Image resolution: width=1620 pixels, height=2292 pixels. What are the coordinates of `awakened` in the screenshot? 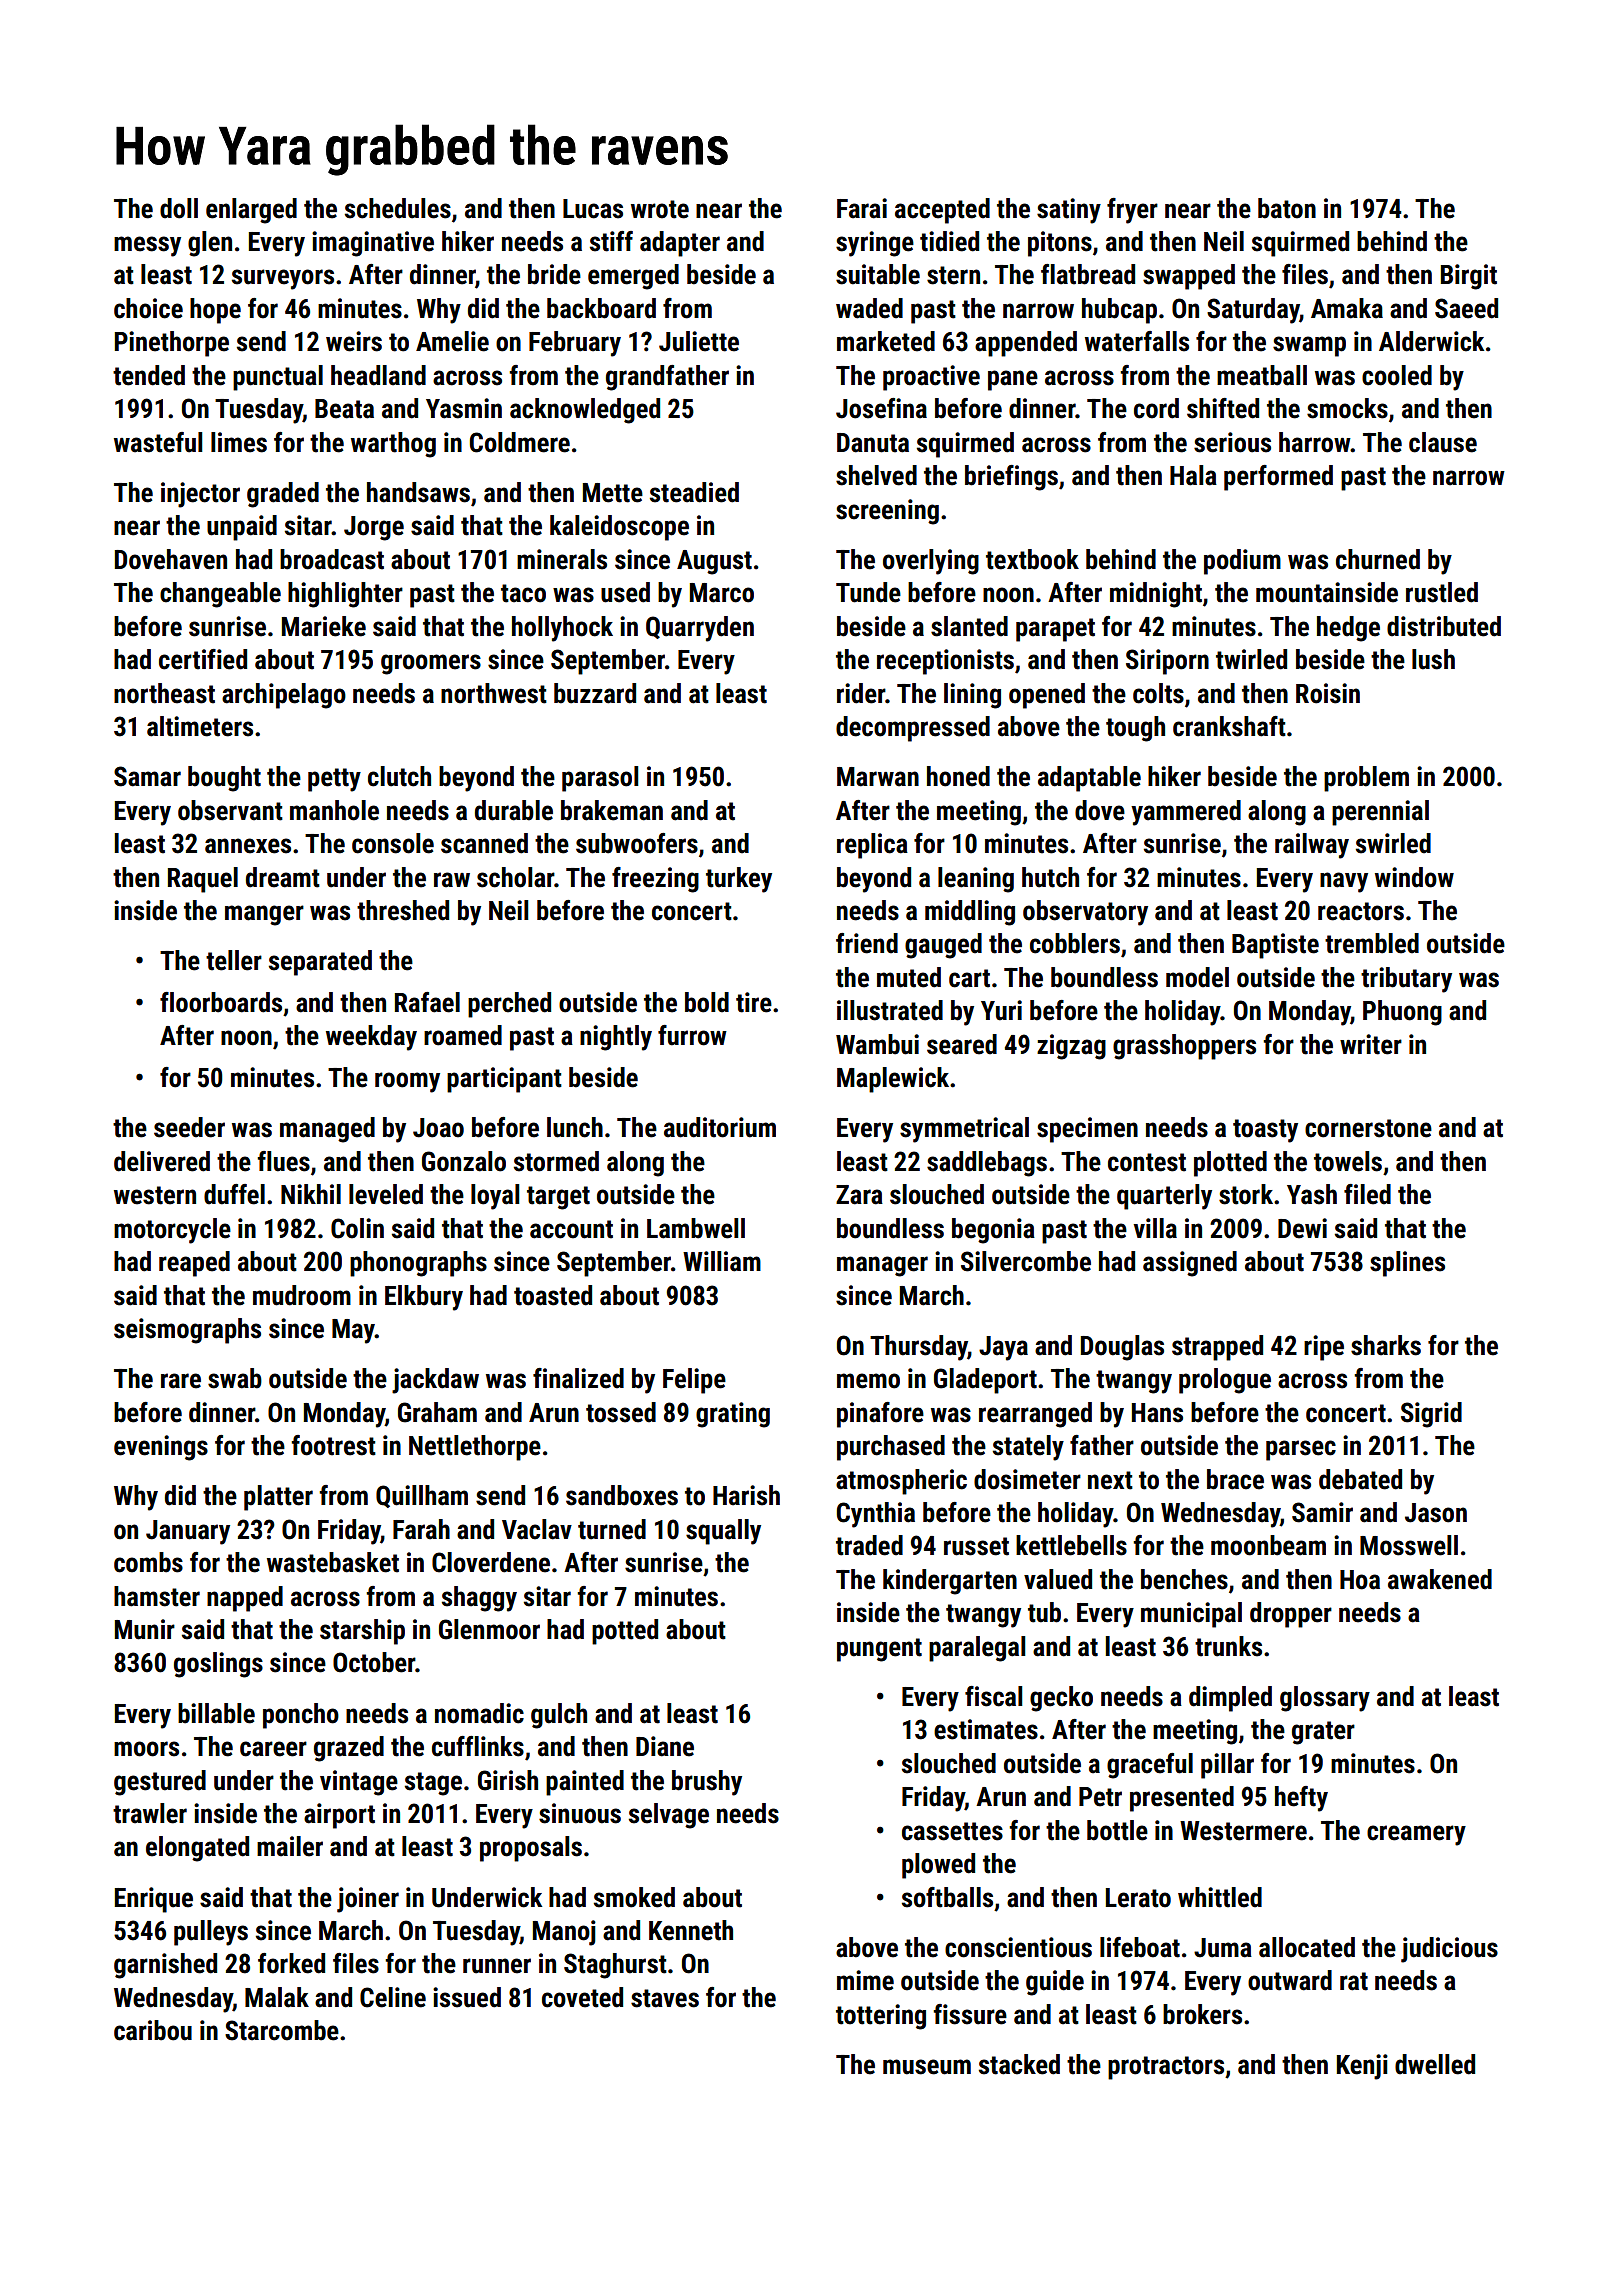 It's located at (1440, 1579).
